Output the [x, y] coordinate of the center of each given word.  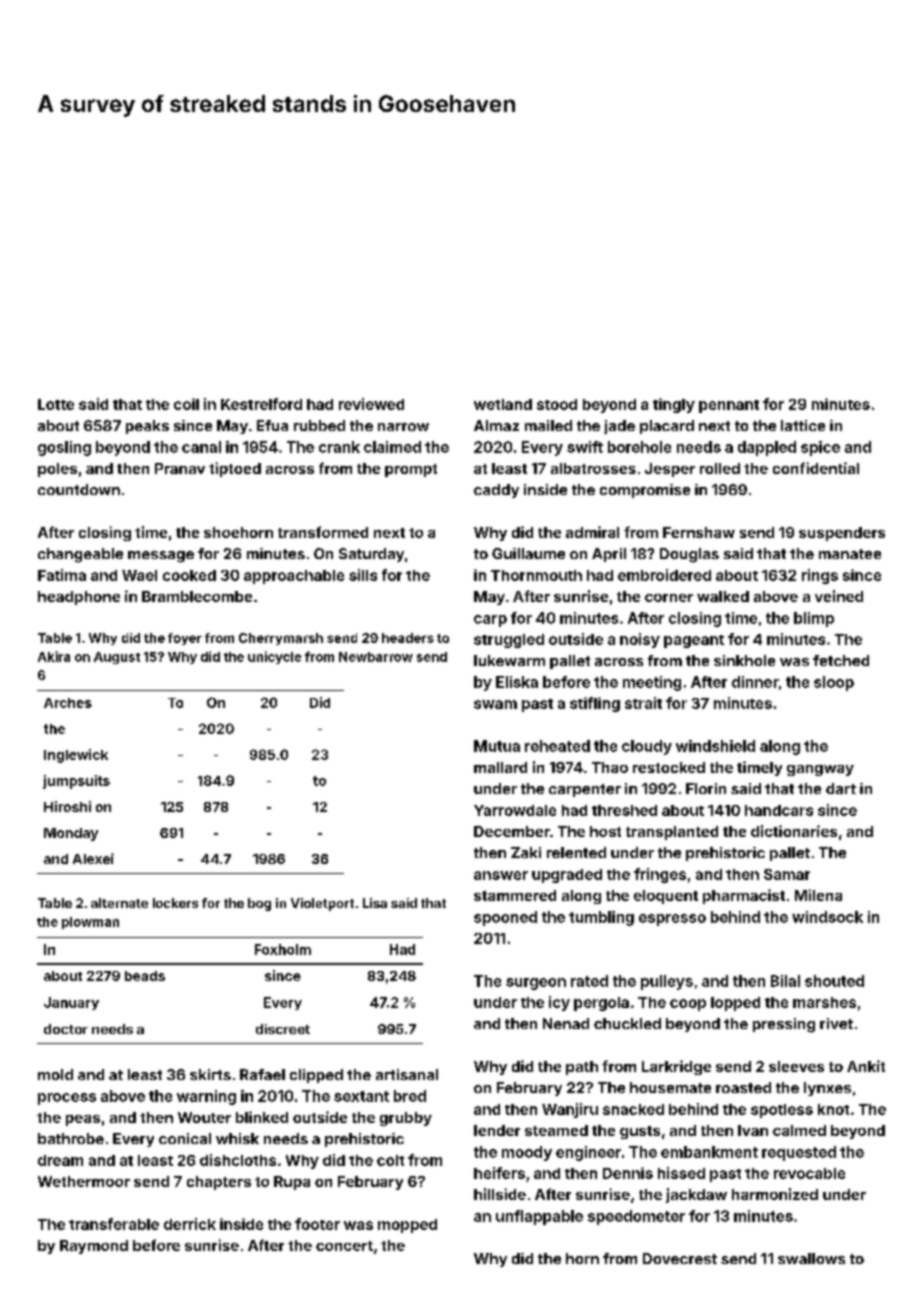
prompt [411, 470]
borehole [639, 447]
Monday [71, 834]
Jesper [670, 470]
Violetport [322, 904]
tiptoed [235, 469]
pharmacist [744, 896]
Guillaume [528, 553]
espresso [672, 920]
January [71, 1003]
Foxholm [283, 949]
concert [344, 1246]
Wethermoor [84, 1181]
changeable [80, 555]
